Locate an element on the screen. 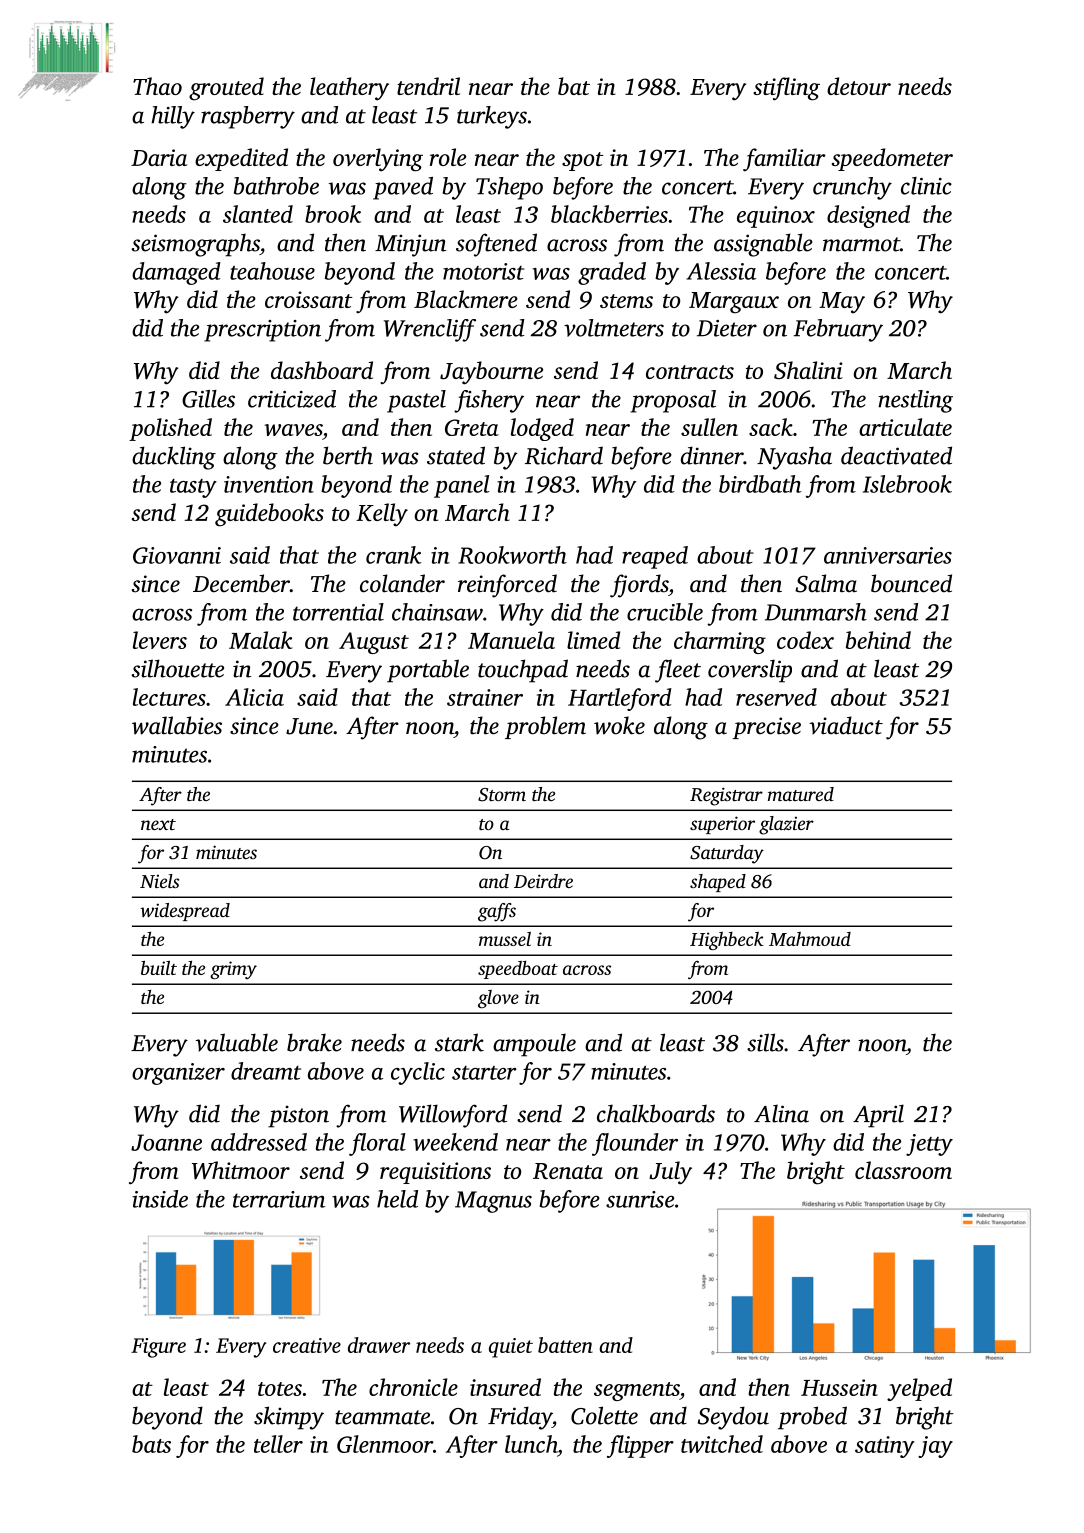  Willowford is located at coordinates (453, 1116).
